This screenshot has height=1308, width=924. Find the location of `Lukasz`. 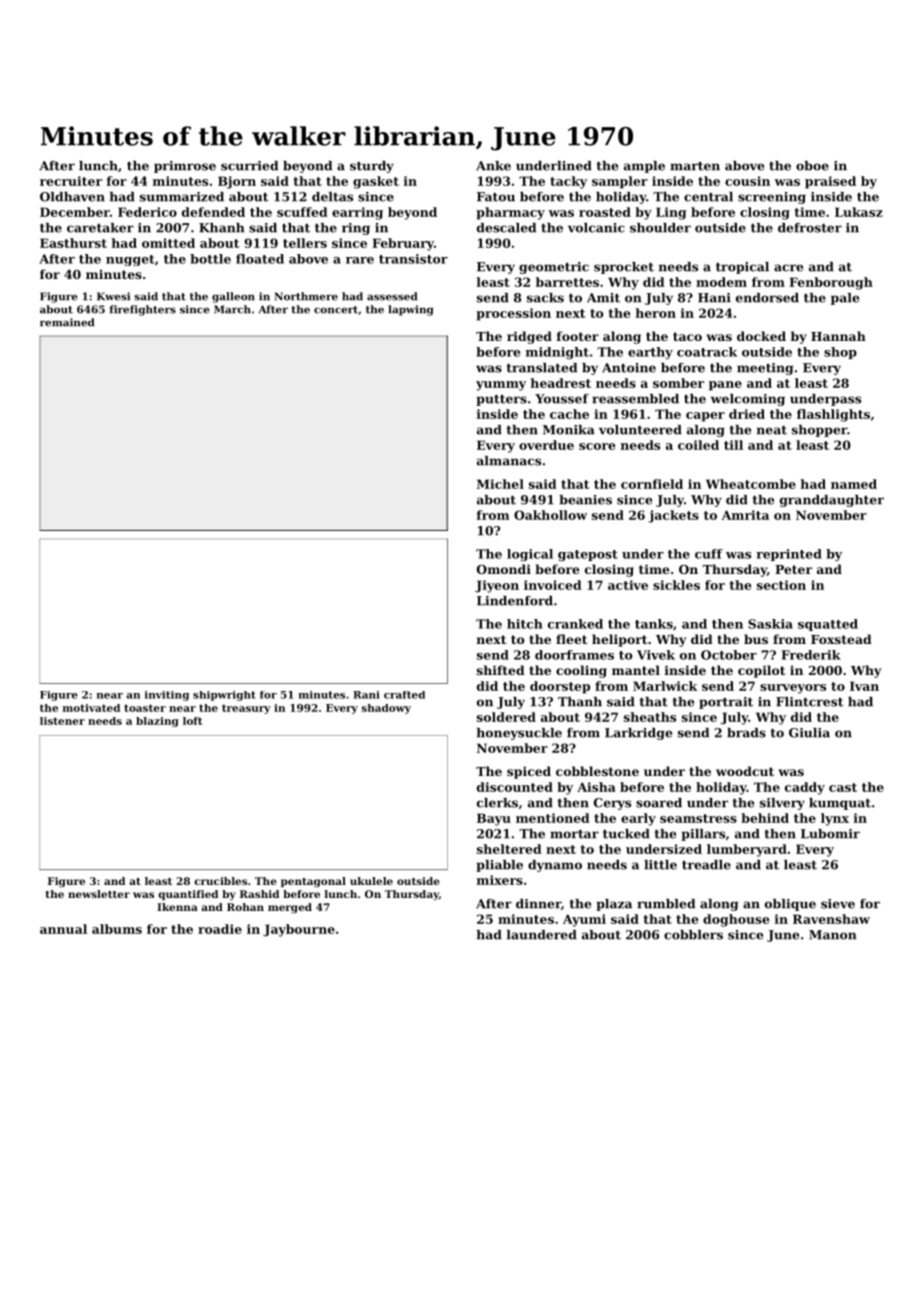

Lukasz is located at coordinates (859, 212).
